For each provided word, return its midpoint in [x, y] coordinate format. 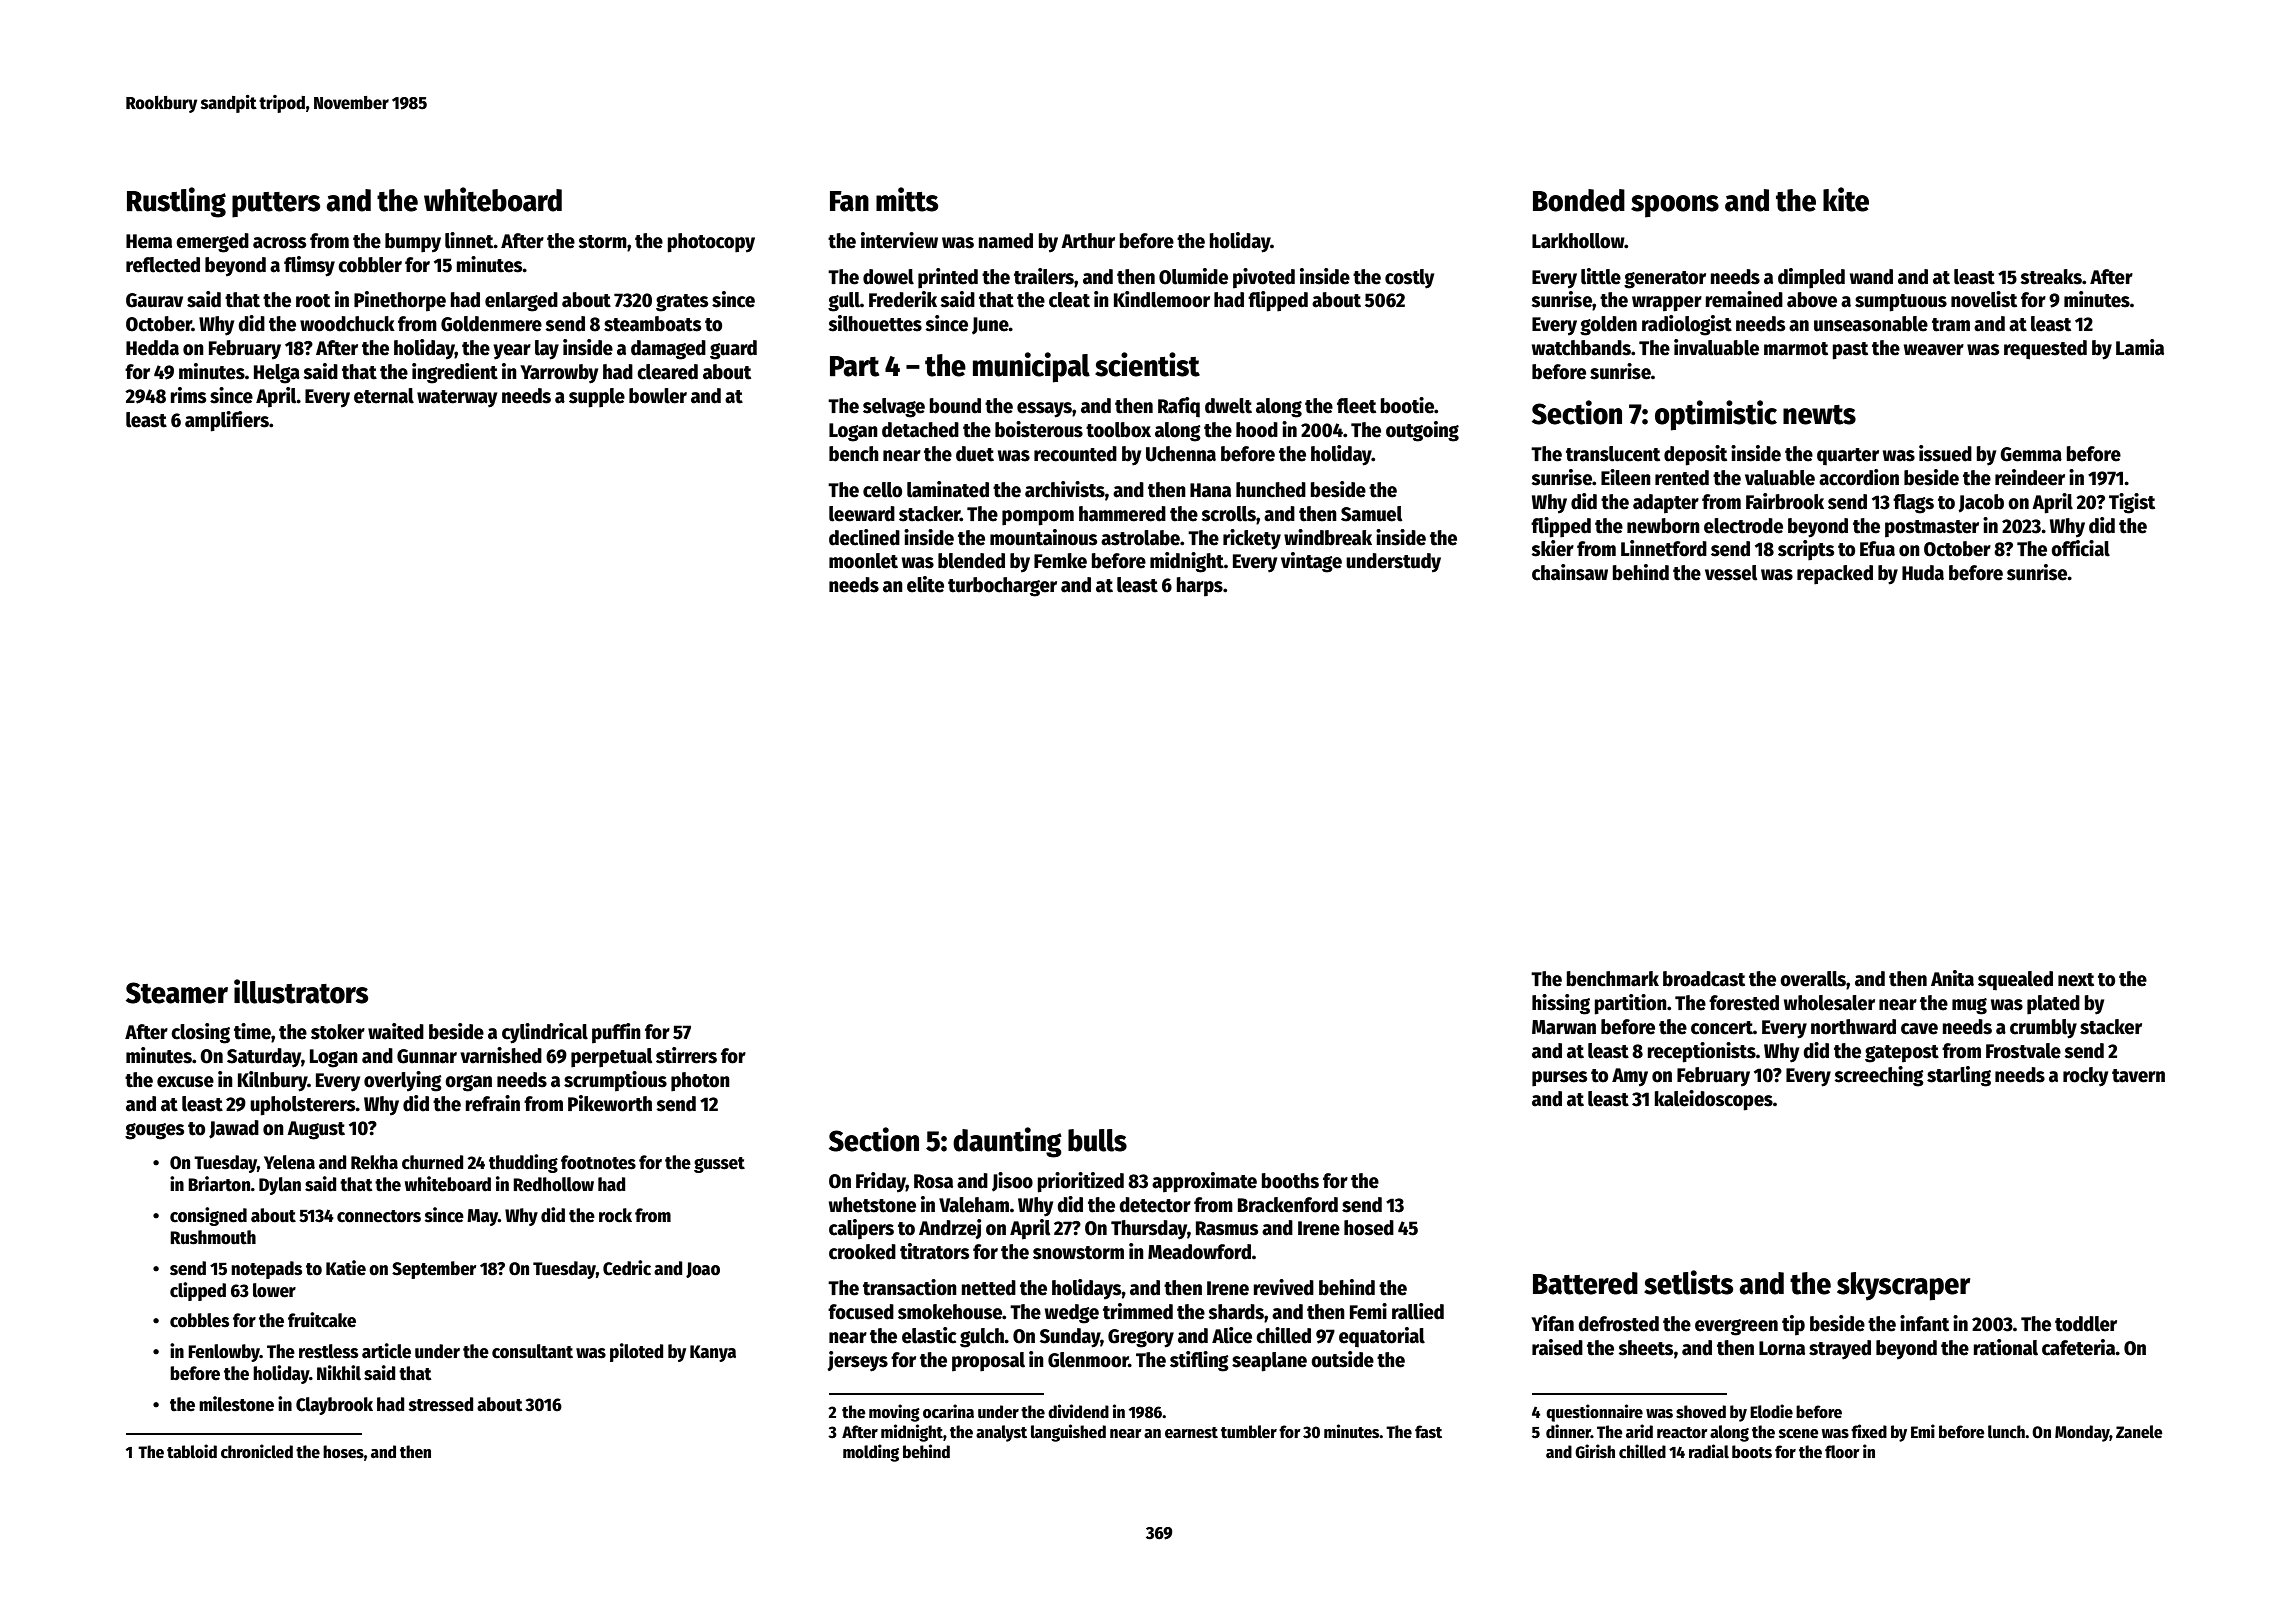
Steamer [177, 993]
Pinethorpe [400, 301]
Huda [1923, 573]
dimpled [1811, 278]
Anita [1952, 978]
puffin [616, 1033]
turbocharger [1002, 587]
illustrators [301, 991]
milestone [236, 1404]
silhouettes [875, 323]
